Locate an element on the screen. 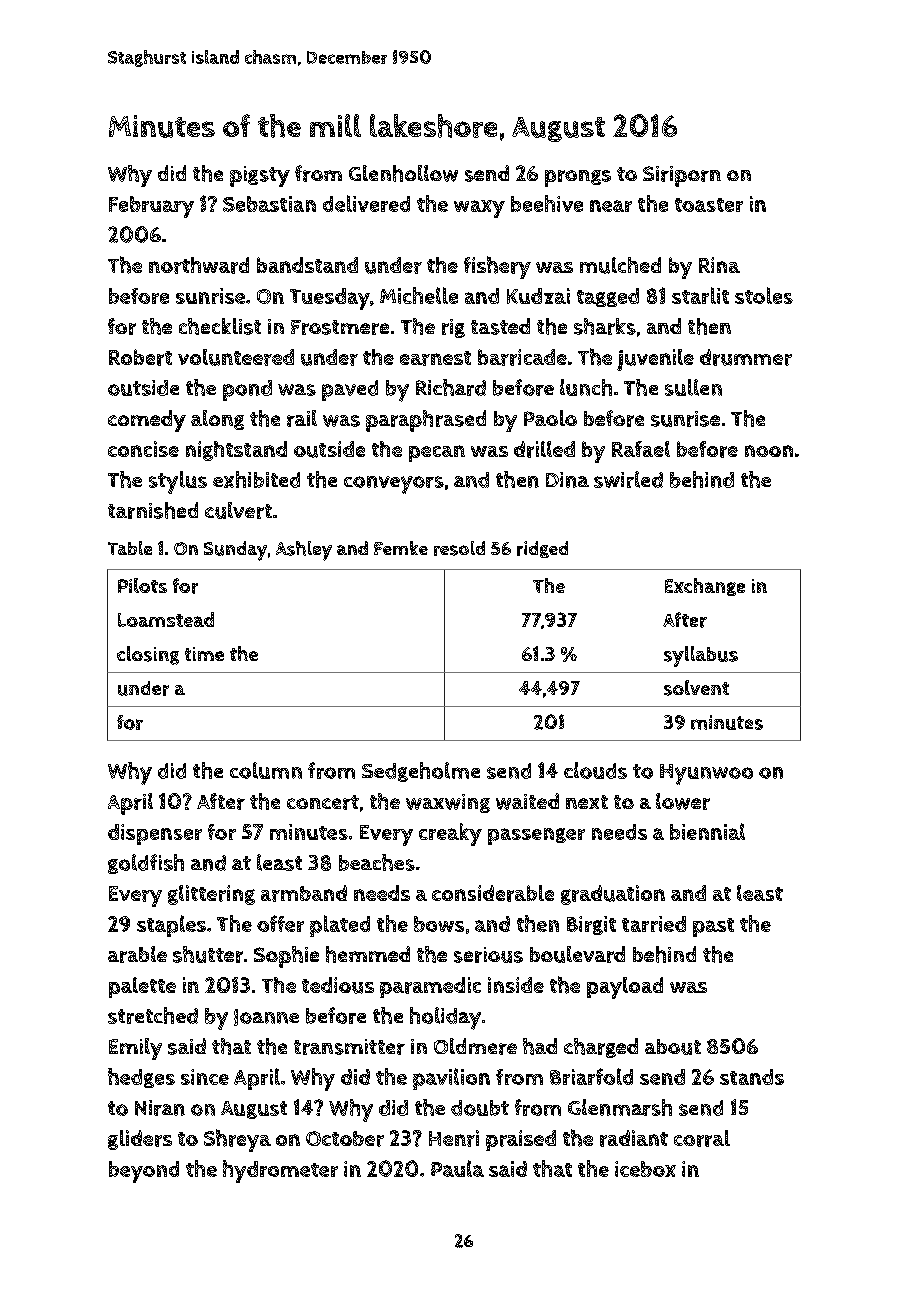 Image resolution: width=908 pixels, height=1316 pixels. time is located at coordinates (204, 654).
